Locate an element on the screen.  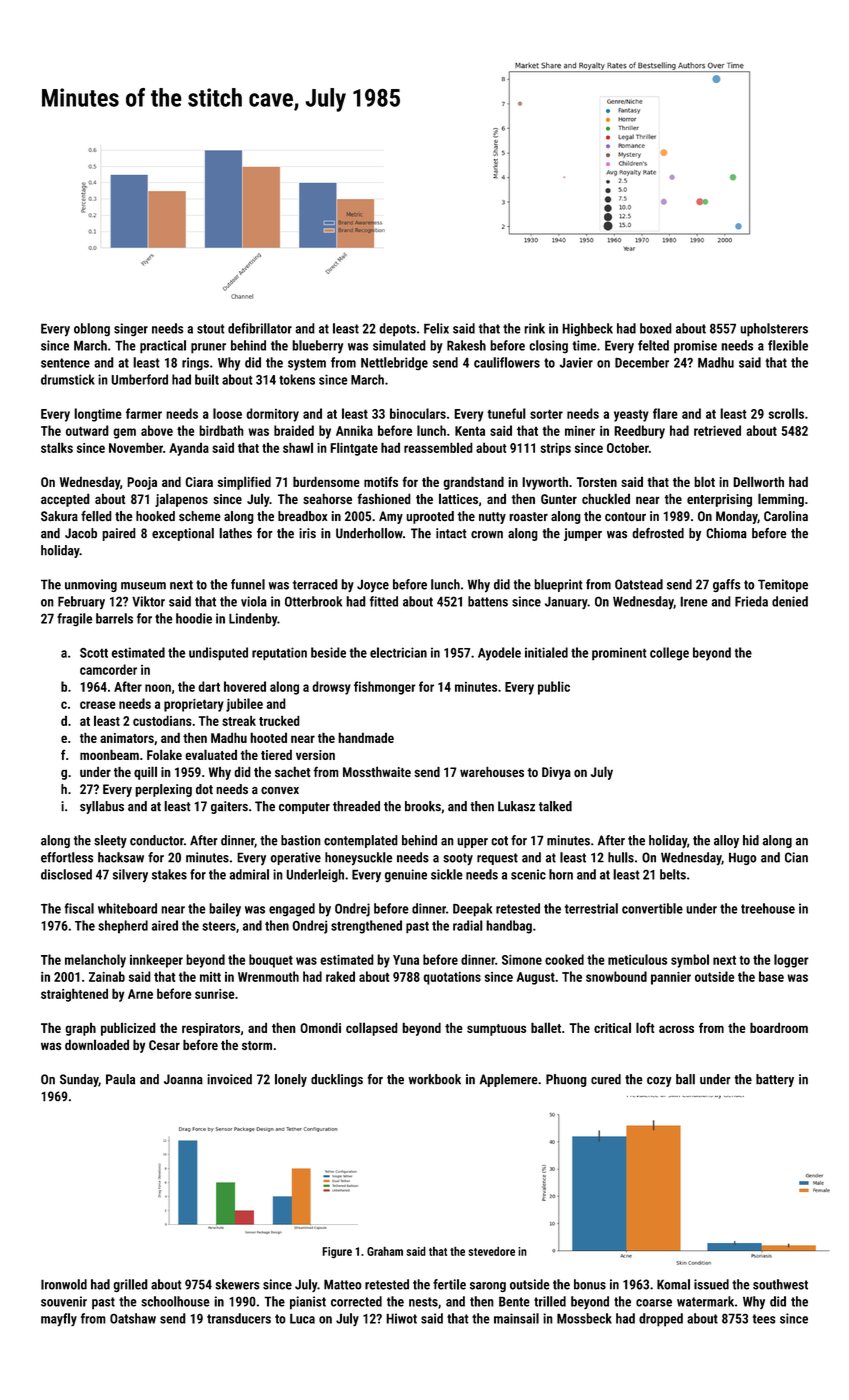
above is located at coordinates (157, 430).
